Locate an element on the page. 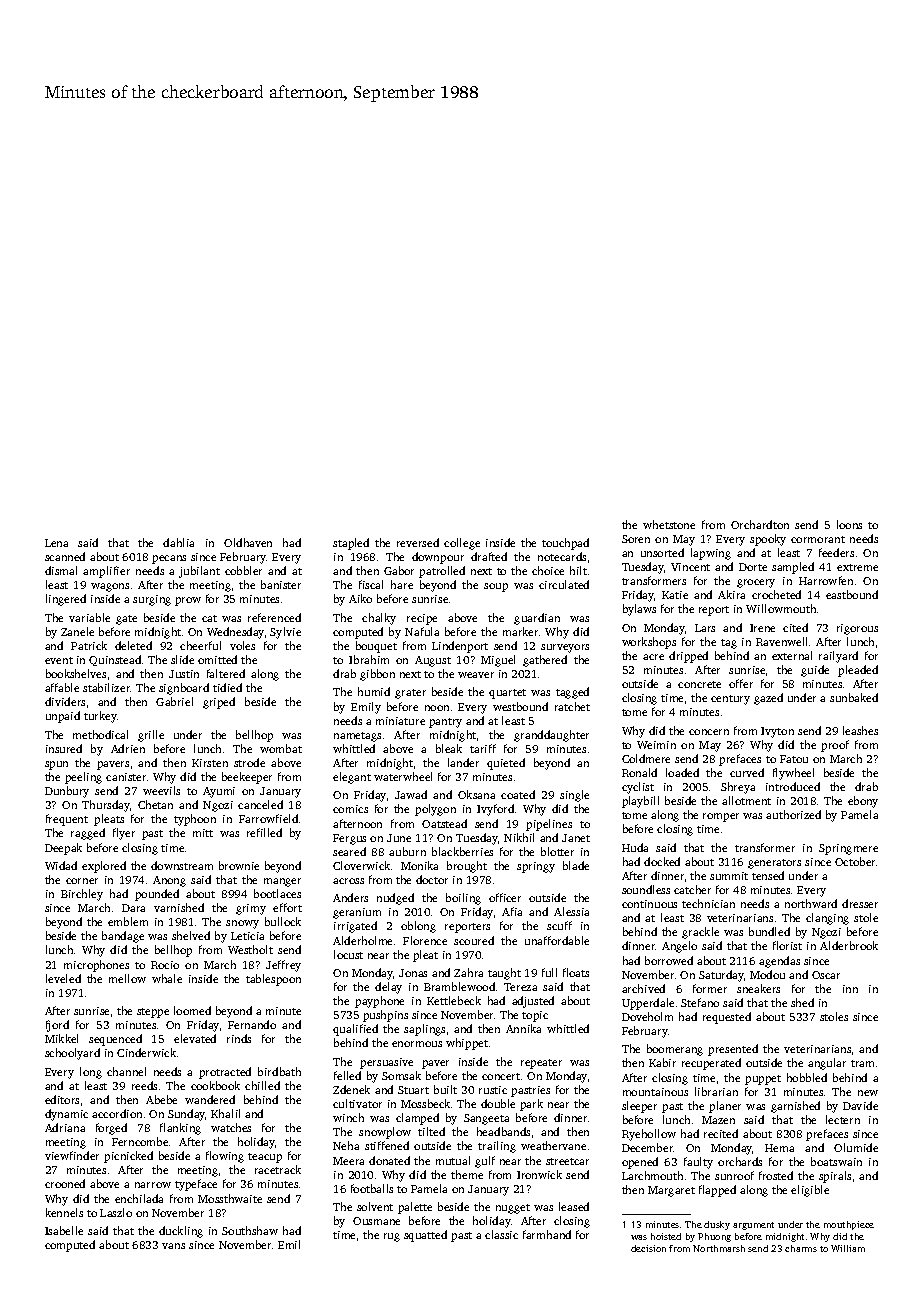  double is located at coordinates (498, 1103).
